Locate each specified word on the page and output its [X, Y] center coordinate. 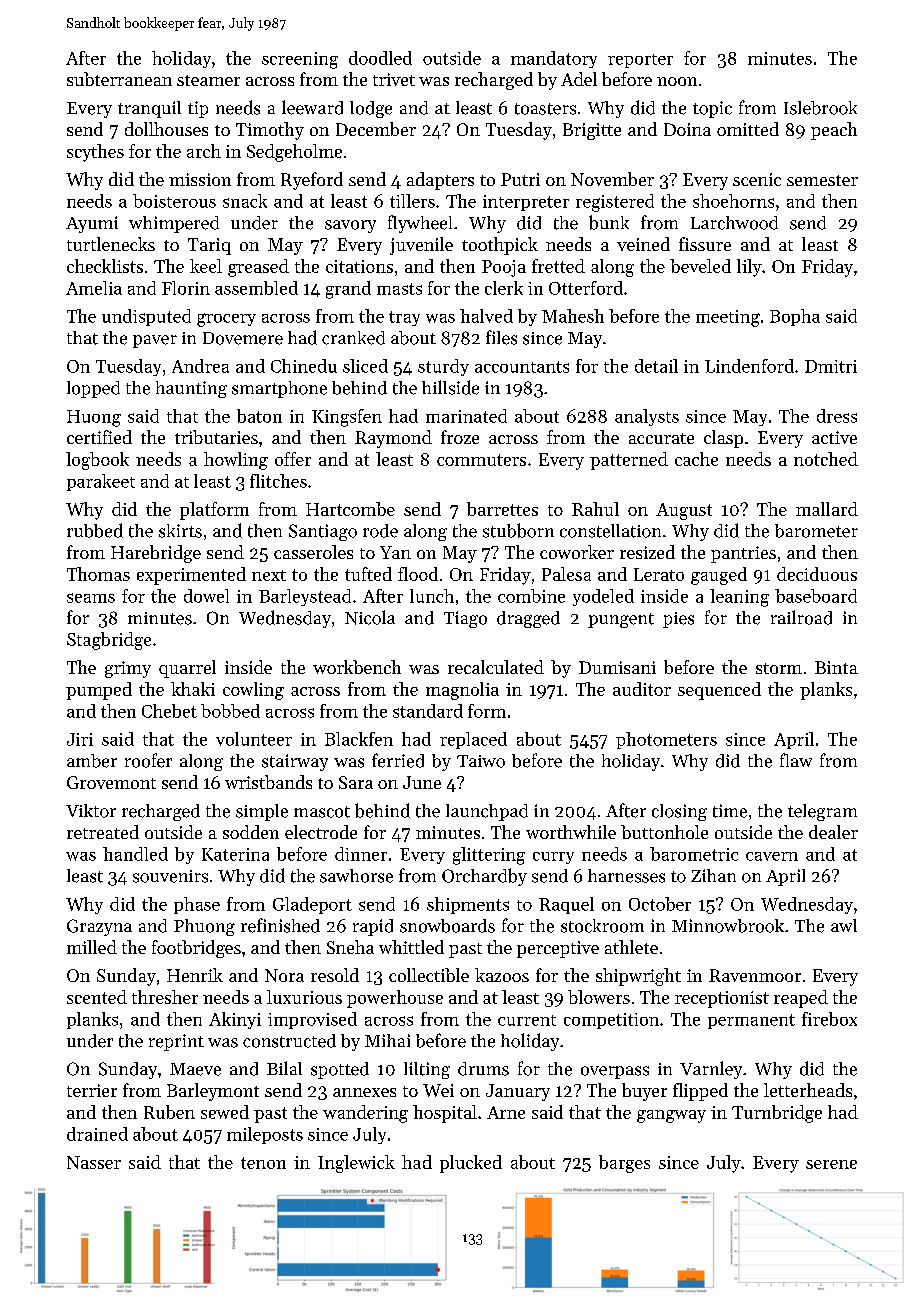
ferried [398, 760]
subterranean [119, 79]
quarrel [187, 669]
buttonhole [664, 832]
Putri [520, 179]
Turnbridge [777, 1114]
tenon [263, 1163]
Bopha [795, 317]
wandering [365, 1114]
